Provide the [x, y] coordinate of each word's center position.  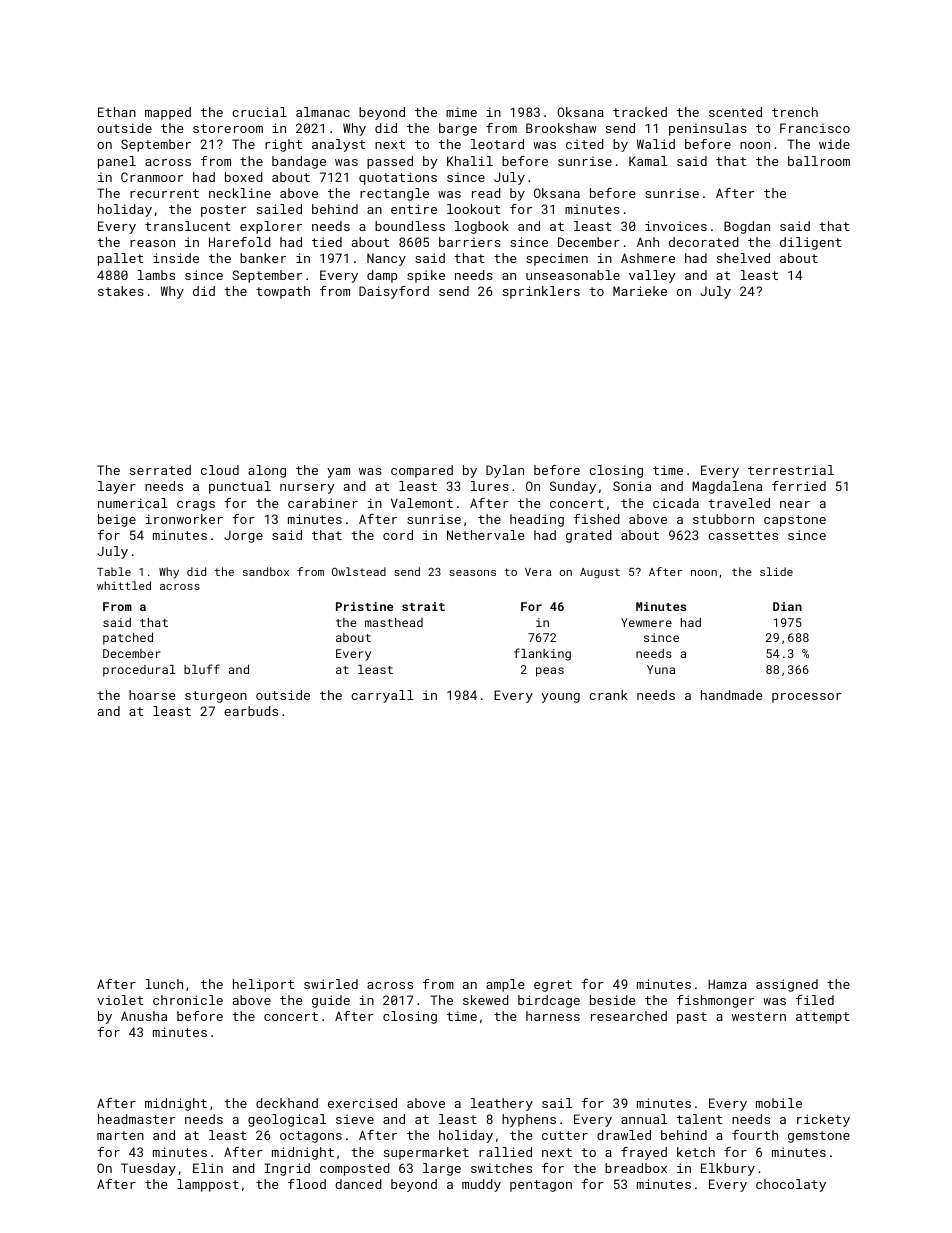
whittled [124, 585]
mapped [168, 113]
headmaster [136, 1119]
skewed [486, 1000]
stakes [121, 291]
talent [700, 1119]
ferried [799, 486]
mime [461, 112]
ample [505, 985]
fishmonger [715, 1001]
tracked [640, 112]
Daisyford [394, 292]
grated [589, 536]
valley [652, 276]
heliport [263, 985]
